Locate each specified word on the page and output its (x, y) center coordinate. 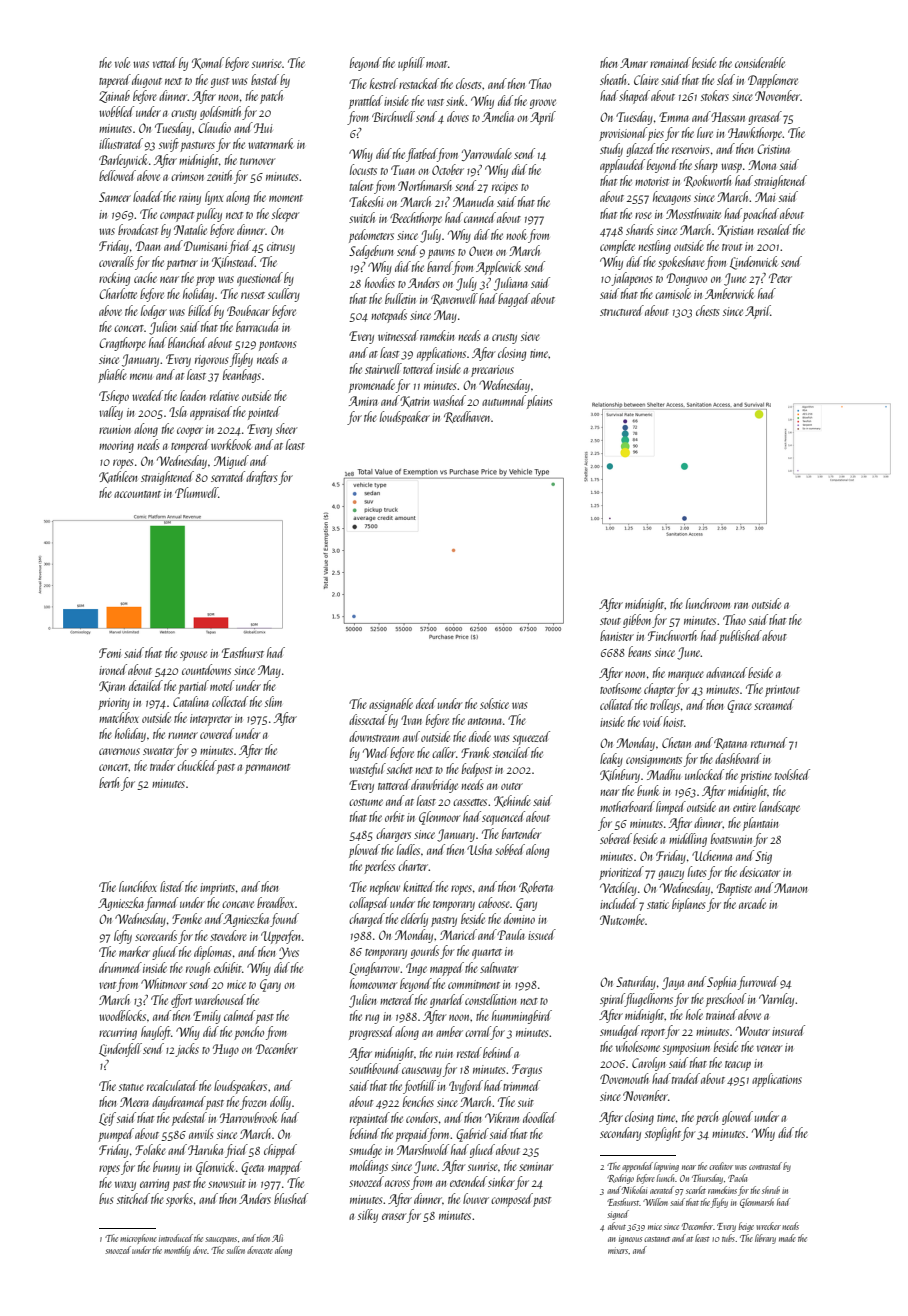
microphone (138, 1239)
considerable (760, 62)
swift (169, 145)
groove (543, 104)
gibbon (638, 621)
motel (222, 685)
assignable (391, 705)
